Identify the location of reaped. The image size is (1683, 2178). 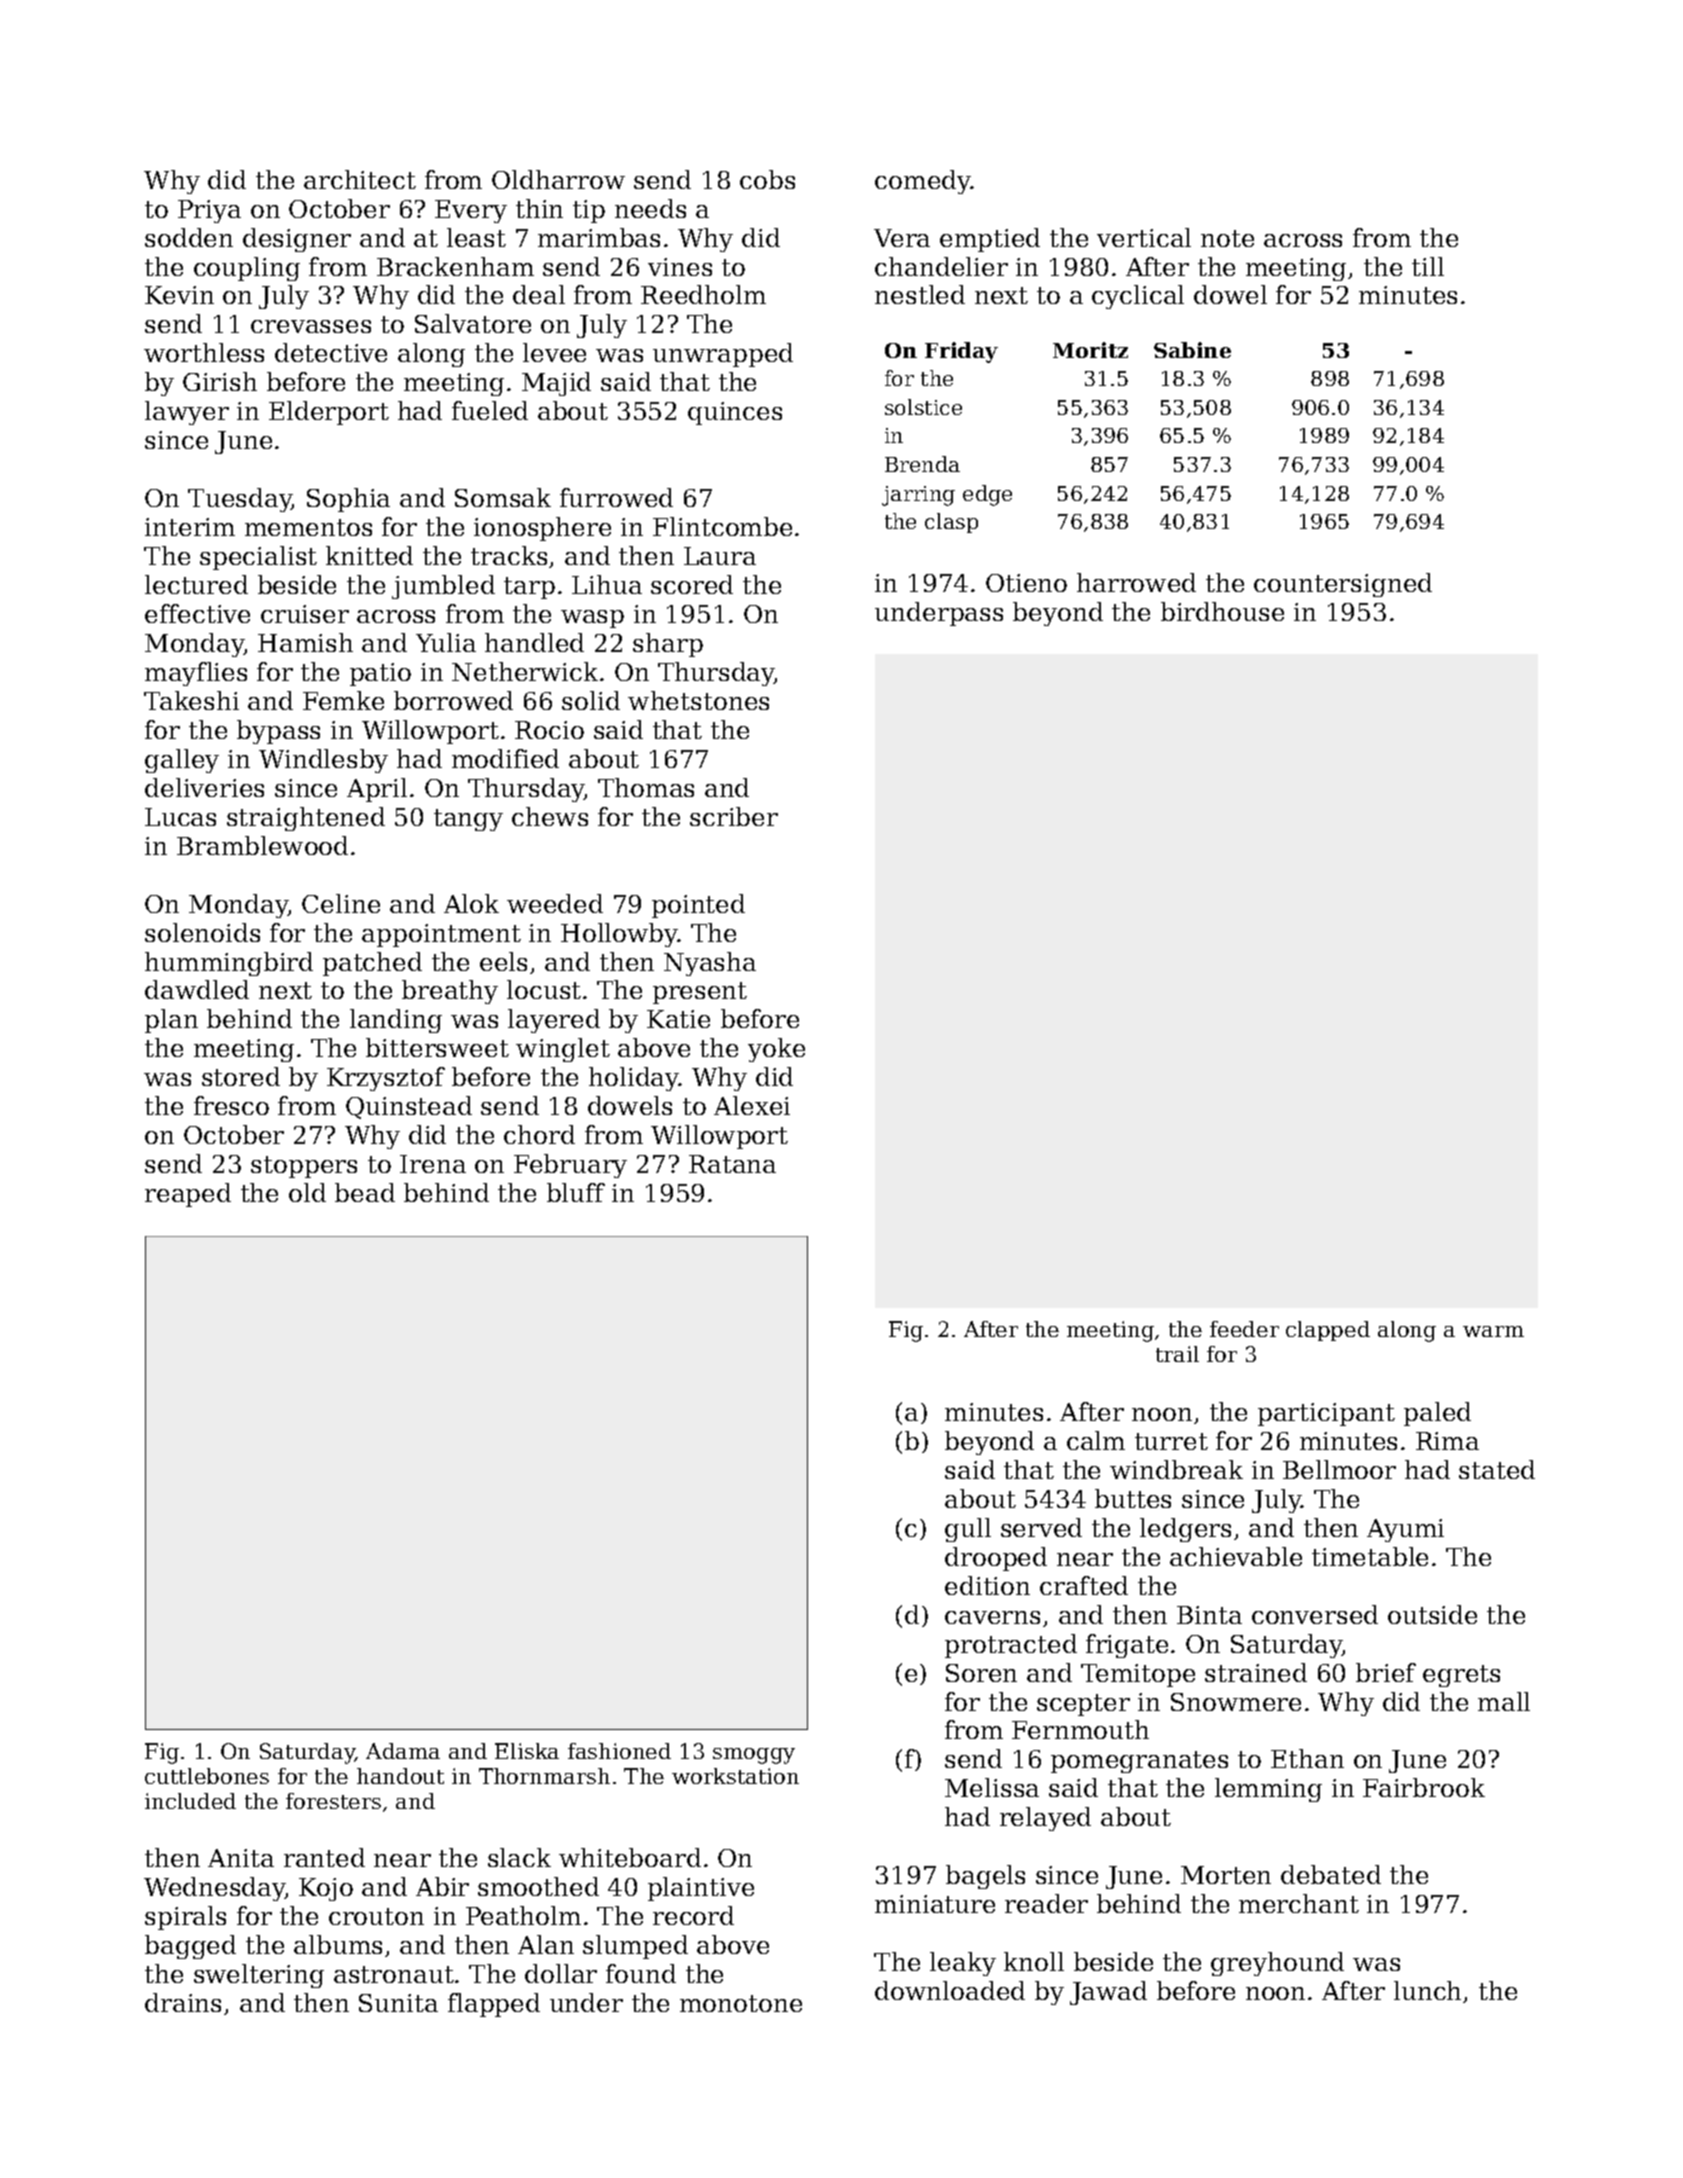
(188, 1195).
